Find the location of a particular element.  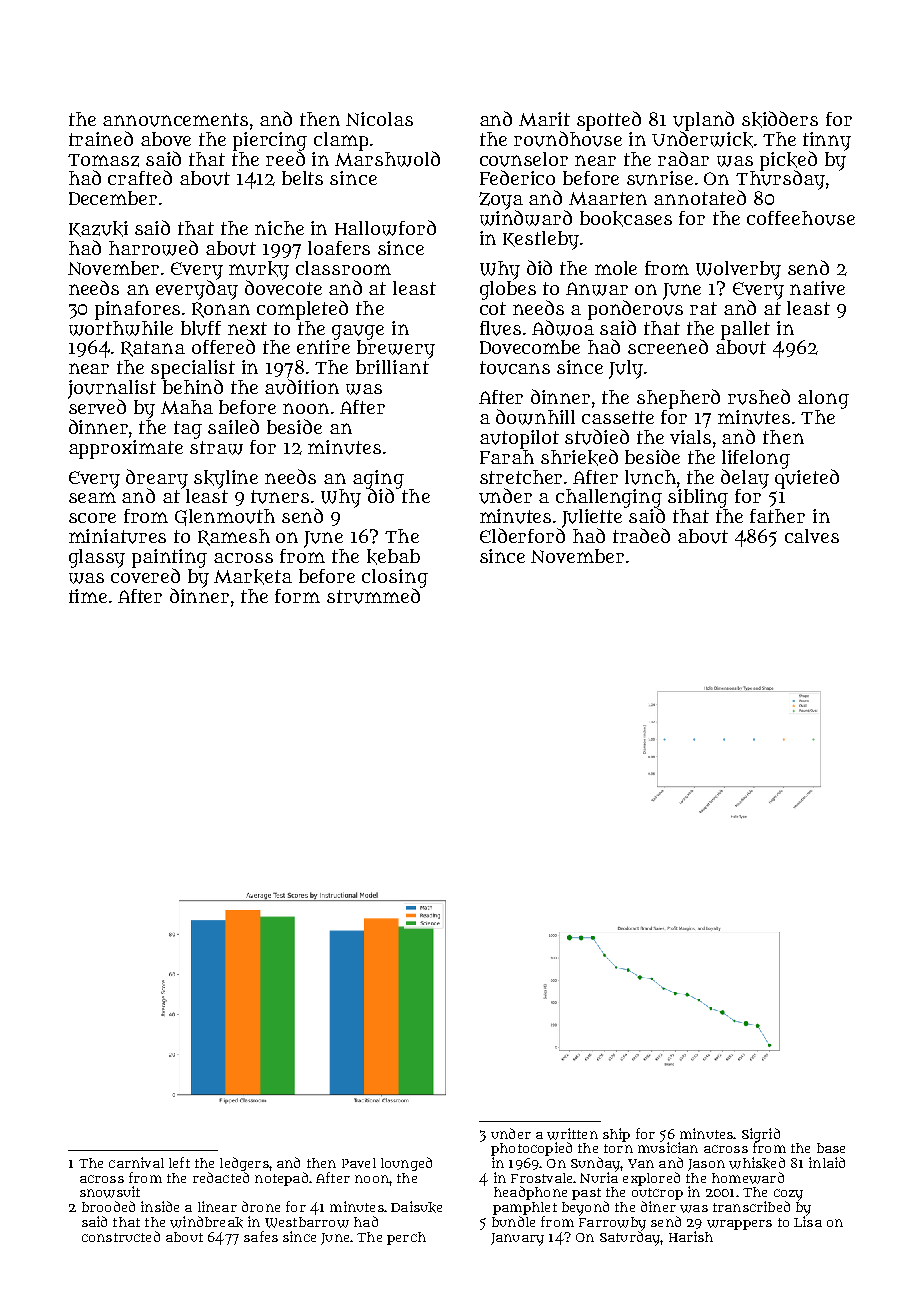

Hallowford is located at coordinates (385, 228).
